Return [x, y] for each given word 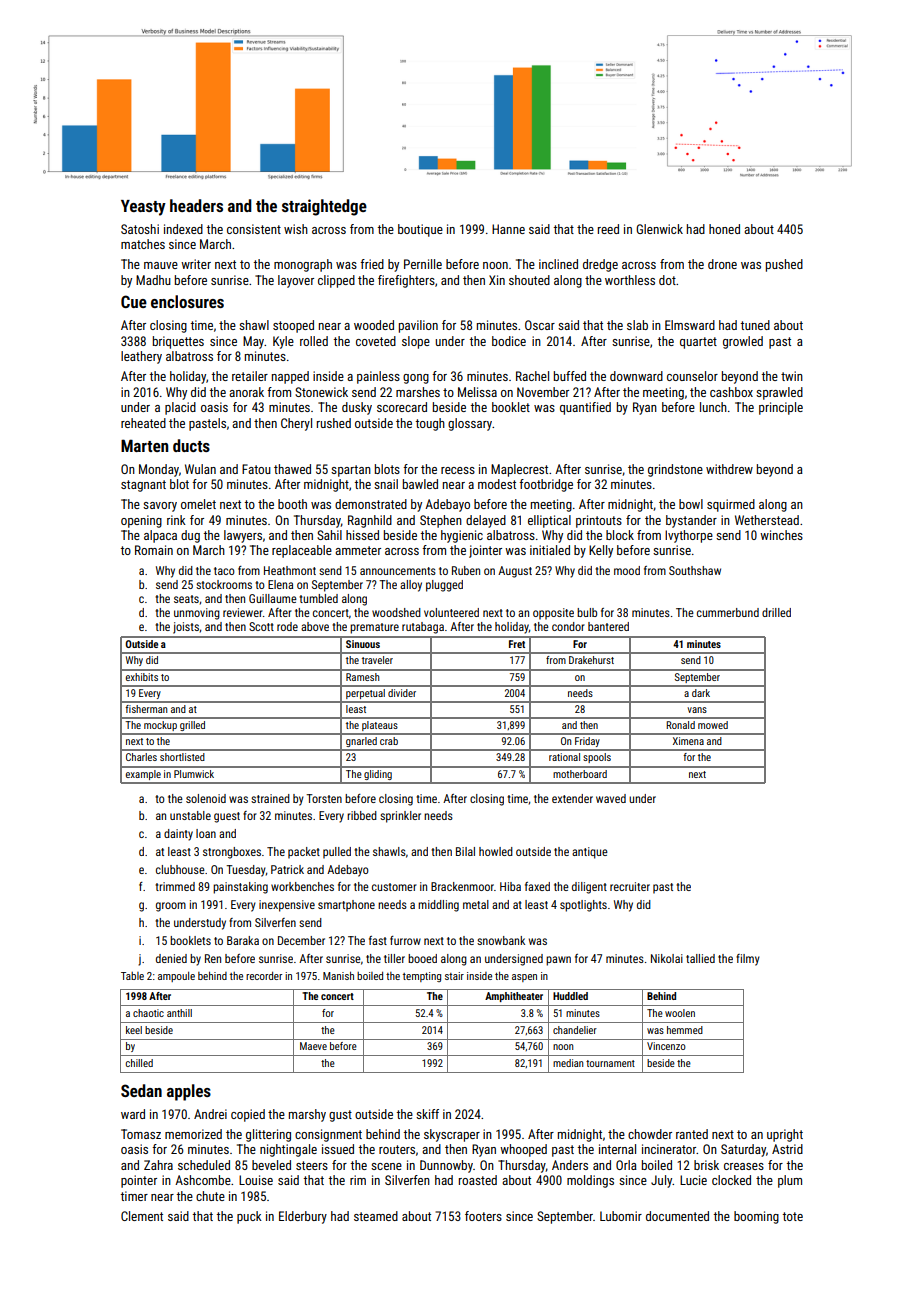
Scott [261, 626]
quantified [585, 408]
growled [743, 342]
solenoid [206, 798]
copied [248, 1115]
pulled [337, 853]
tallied [700, 958]
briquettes [178, 342]
